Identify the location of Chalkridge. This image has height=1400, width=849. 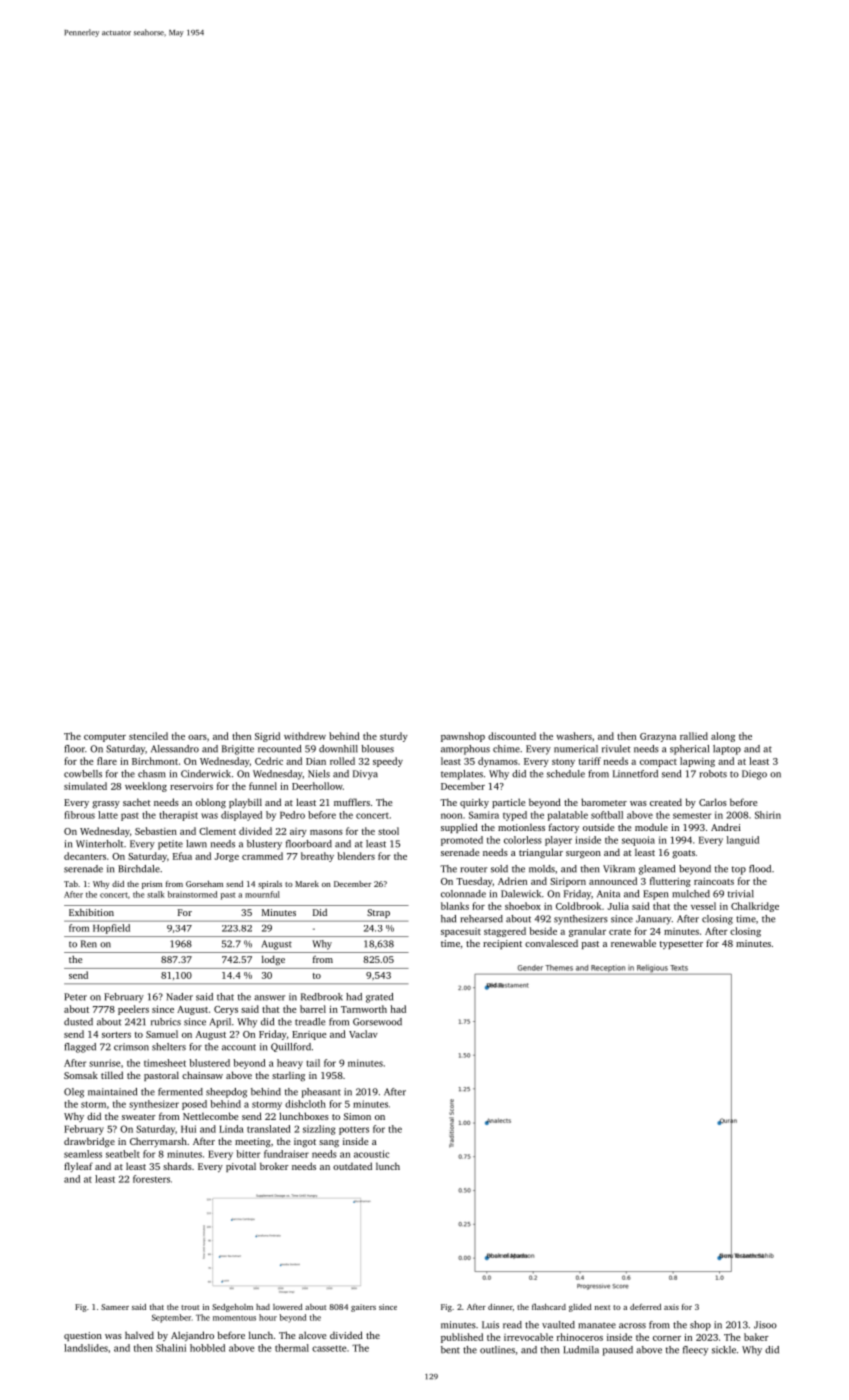
(755, 907).
